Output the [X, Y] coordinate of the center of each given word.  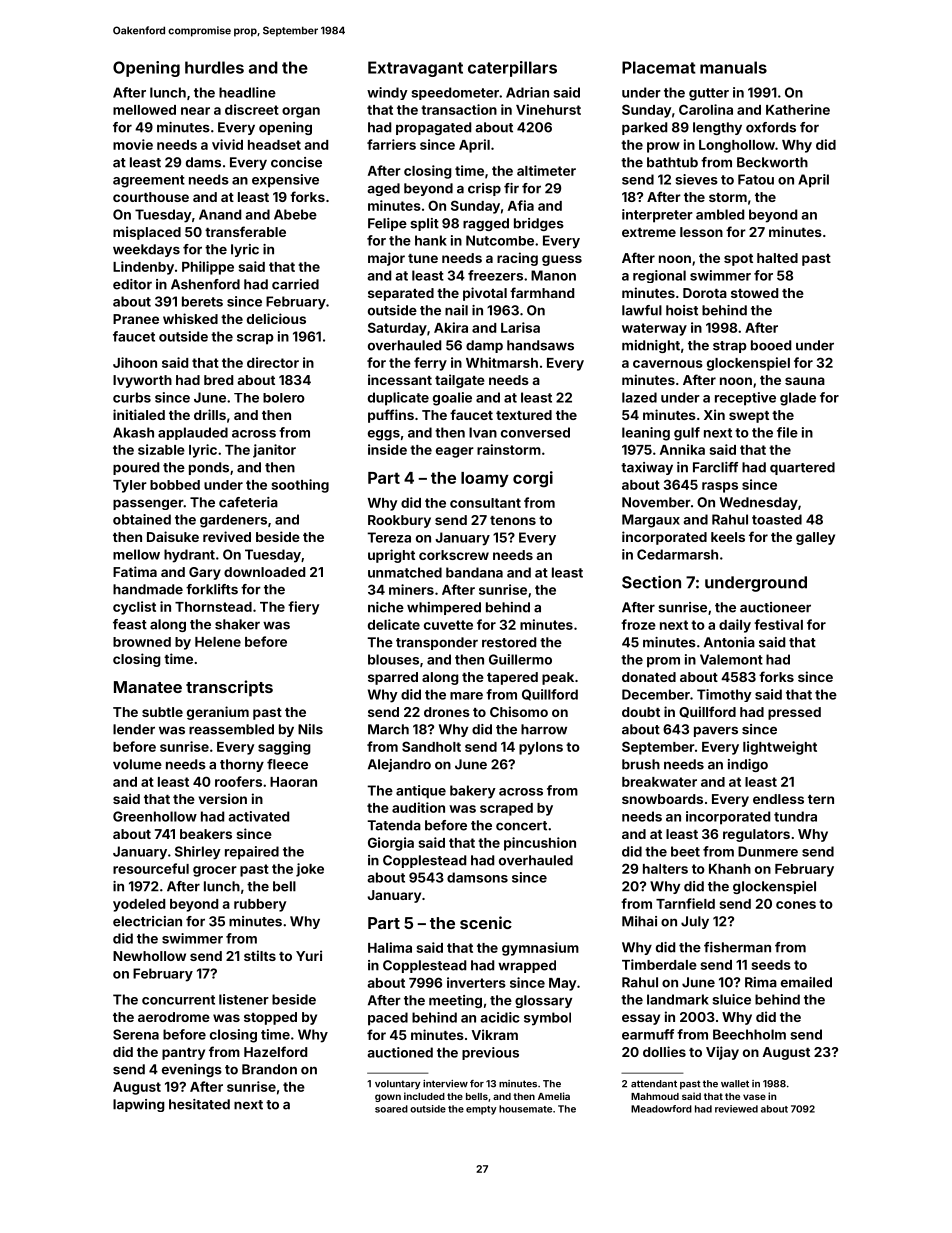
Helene [218, 642]
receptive [745, 399]
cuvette [448, 625]
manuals [733, 67]
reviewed [736, 1109]
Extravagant [415, 69]
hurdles [214, 67]
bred [218, 380]
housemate [525, 1109]
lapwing [139, 1105]
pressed [794, 713]
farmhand [542, 292]
